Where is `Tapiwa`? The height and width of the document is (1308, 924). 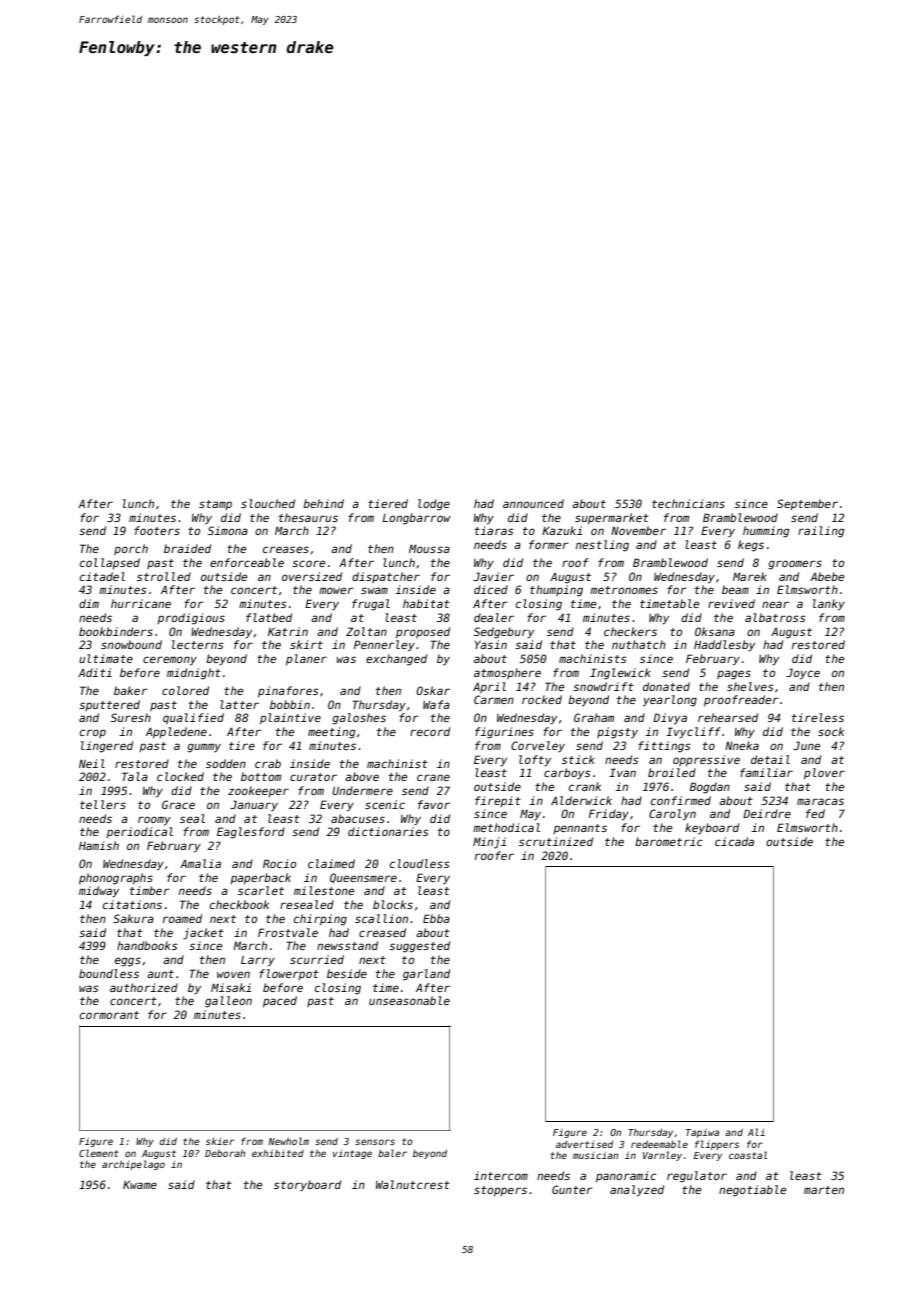
Tapiwa is located at coordinates (702, 1133).
